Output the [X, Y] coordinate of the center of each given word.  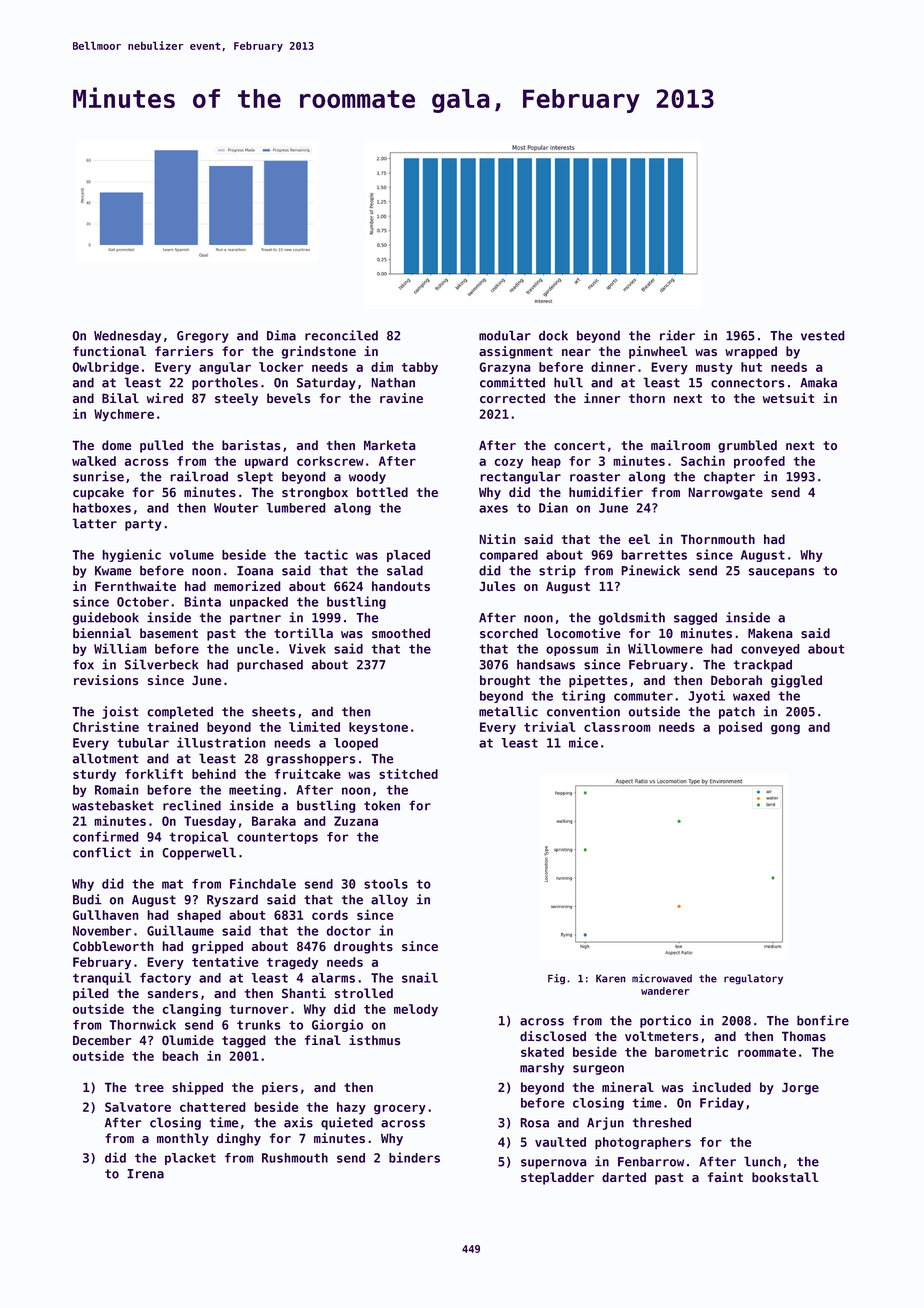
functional [109, 351]
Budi [87, 899]
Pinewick [650, 570]
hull [568, 382]
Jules [497, 586]
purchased [270, 665]
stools [386, 884]
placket [190, 1159]
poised [740, 728]
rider [677, 335]
